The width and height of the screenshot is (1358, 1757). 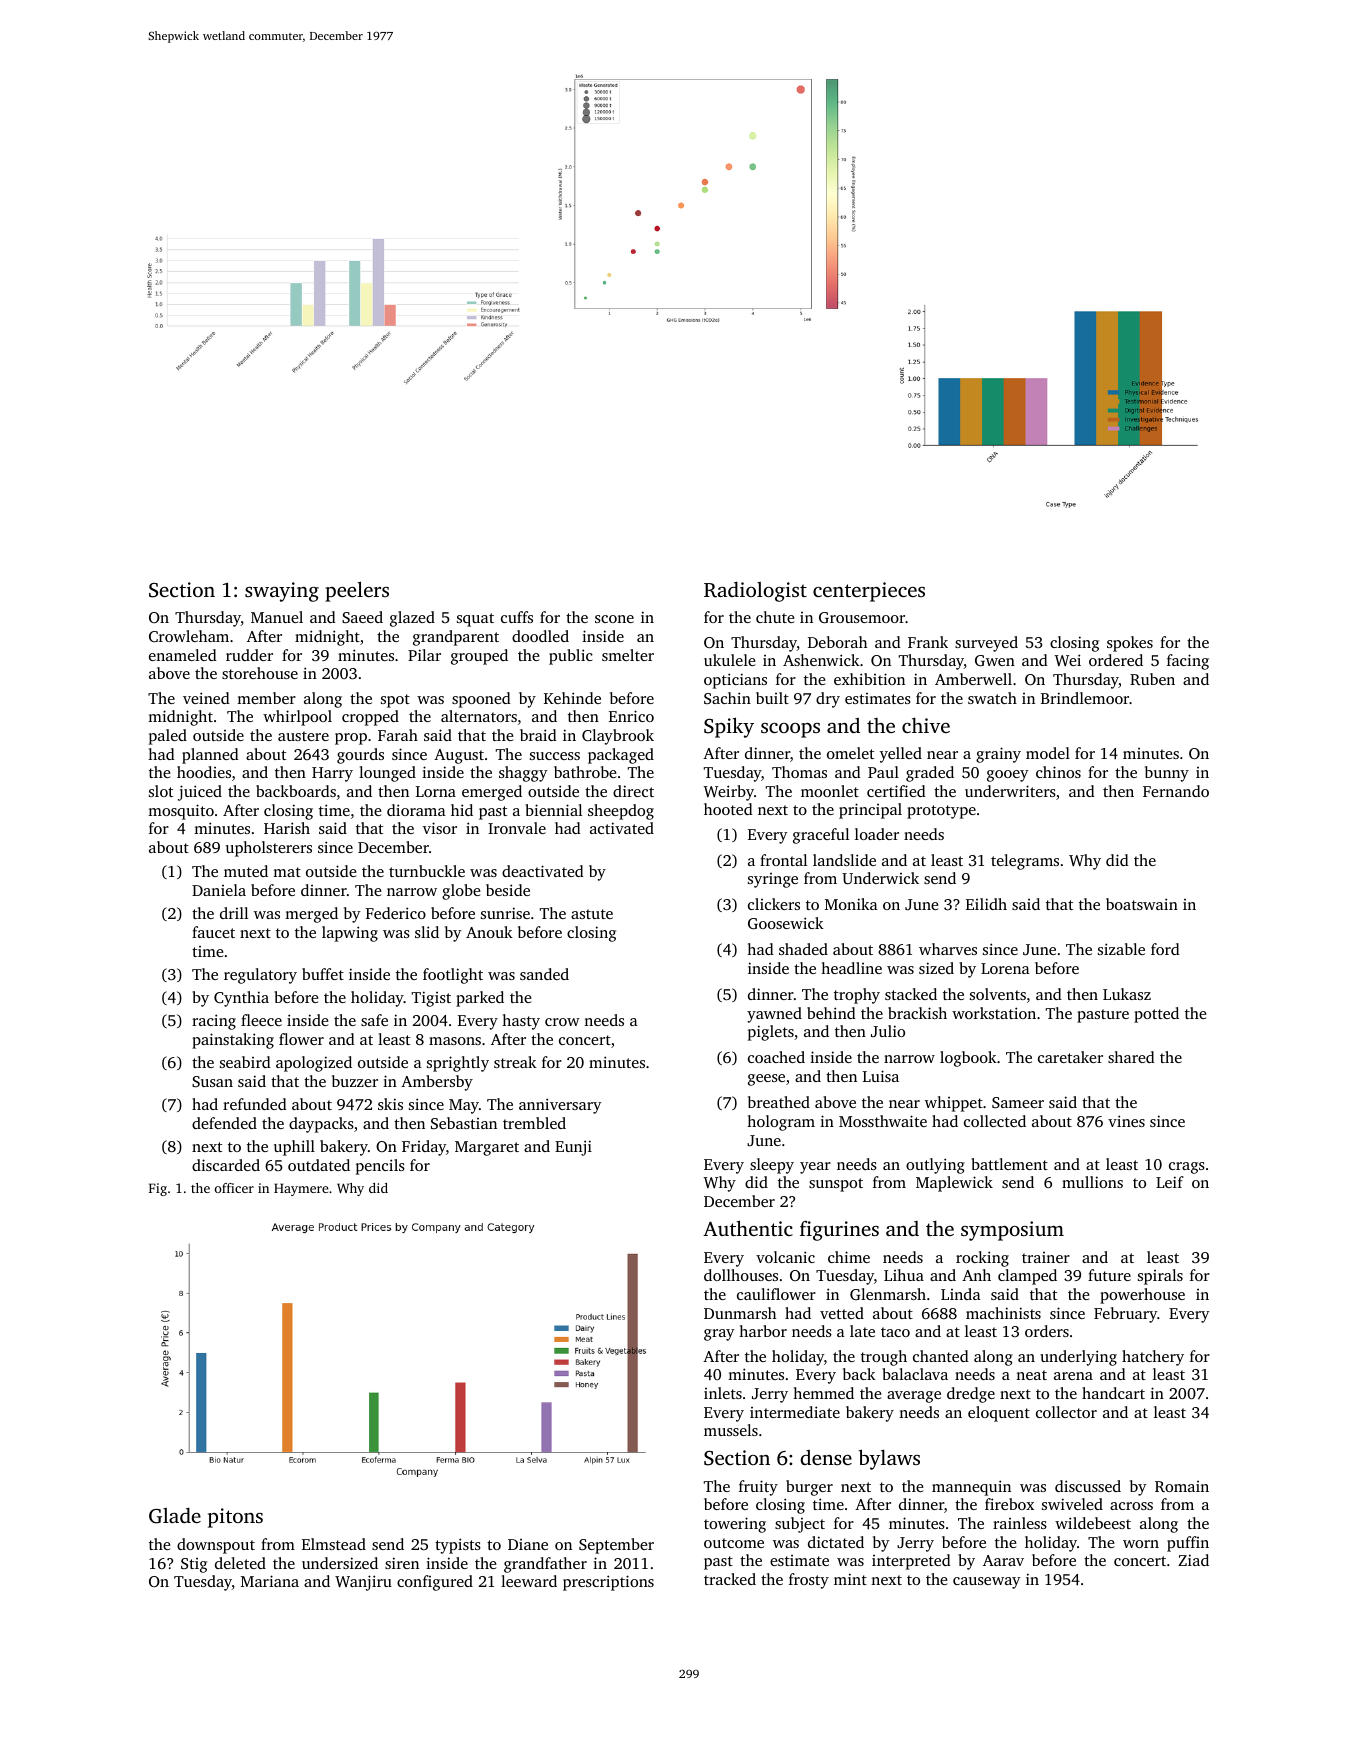 I want to click on astute, so click(x=592, y=914).
